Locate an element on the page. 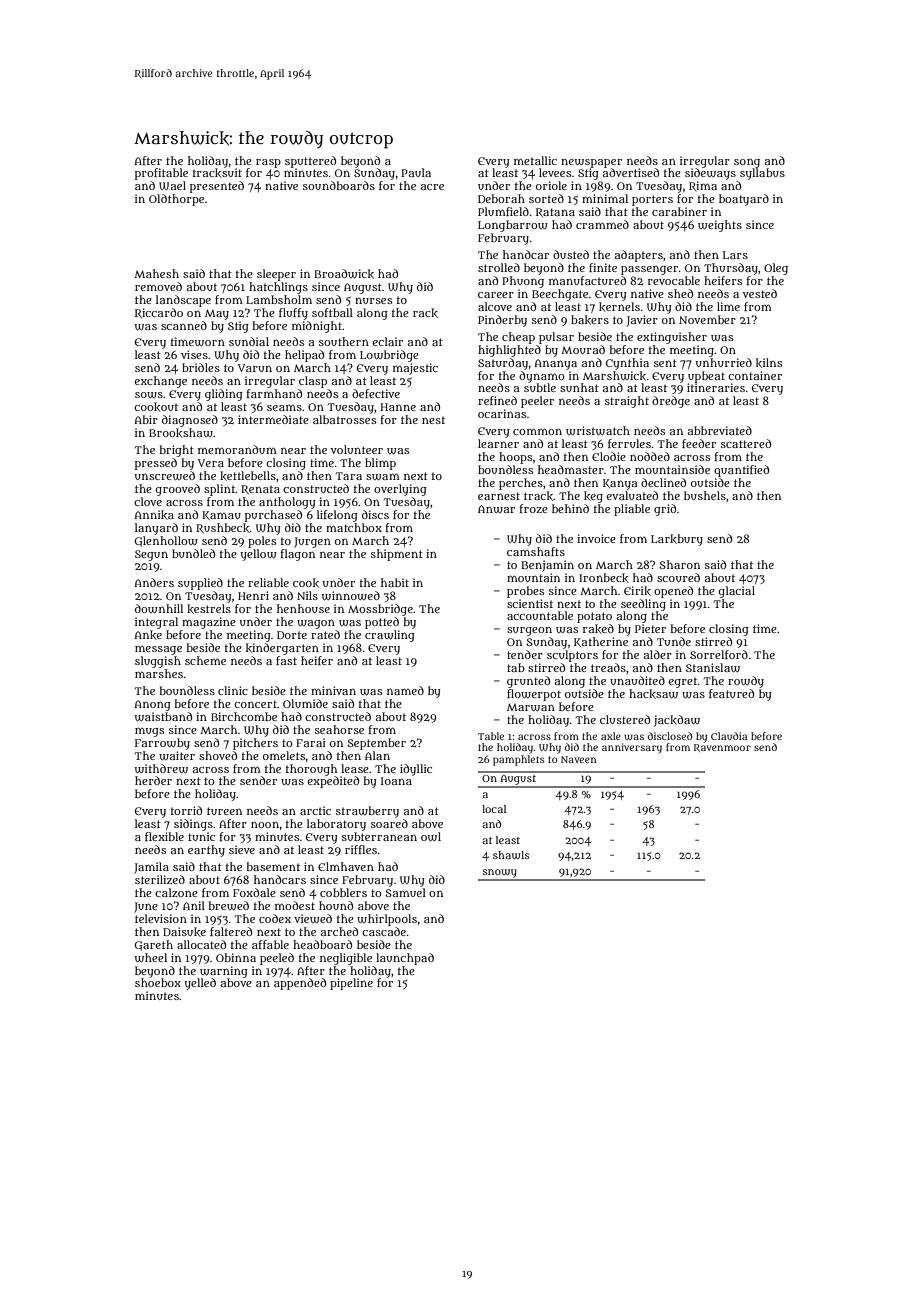 The width and height of the page is (924, 1314). sorted is located at coordinates (546, 198).
